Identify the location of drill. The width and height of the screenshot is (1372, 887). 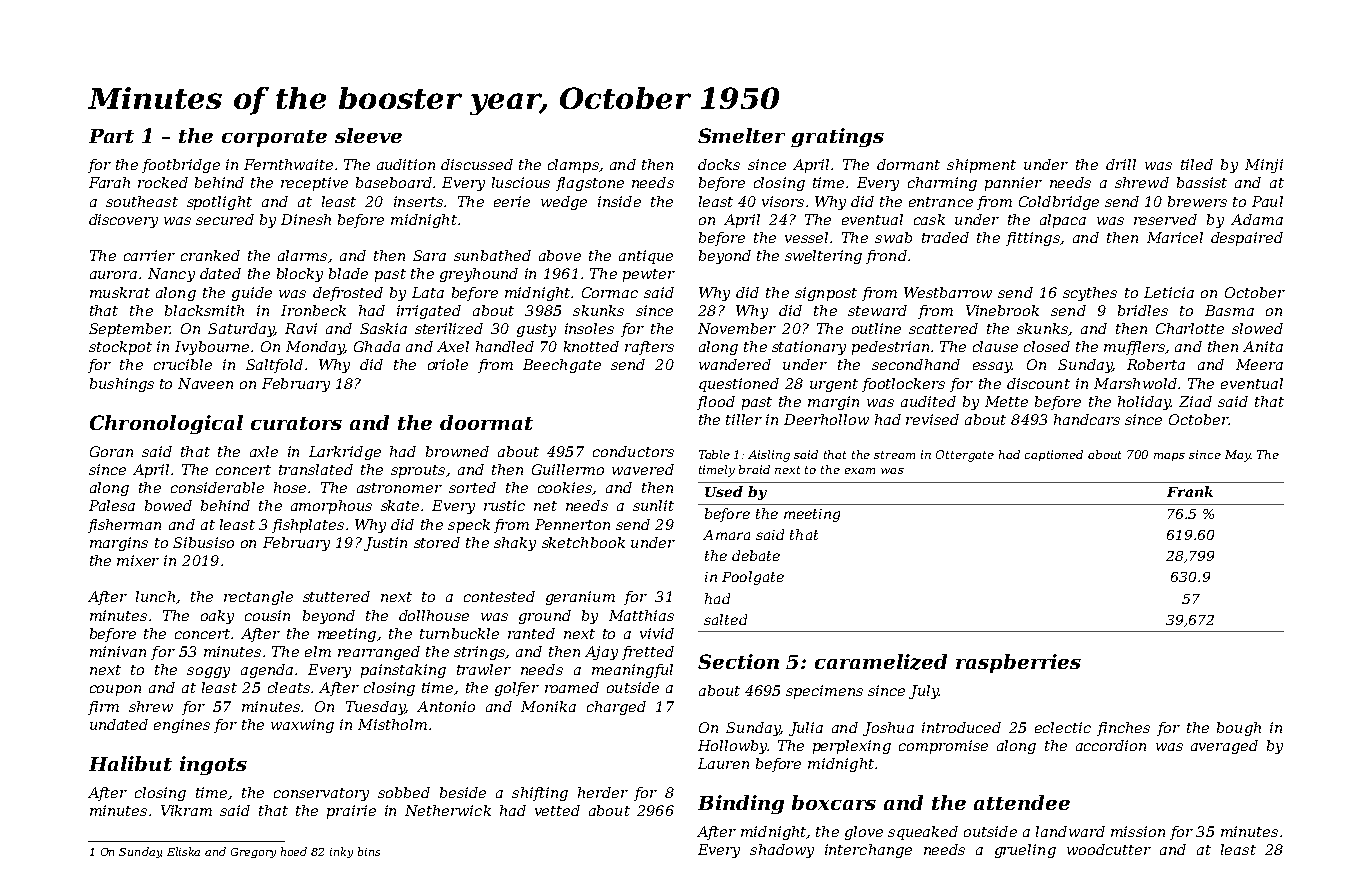
(1121, 164).
